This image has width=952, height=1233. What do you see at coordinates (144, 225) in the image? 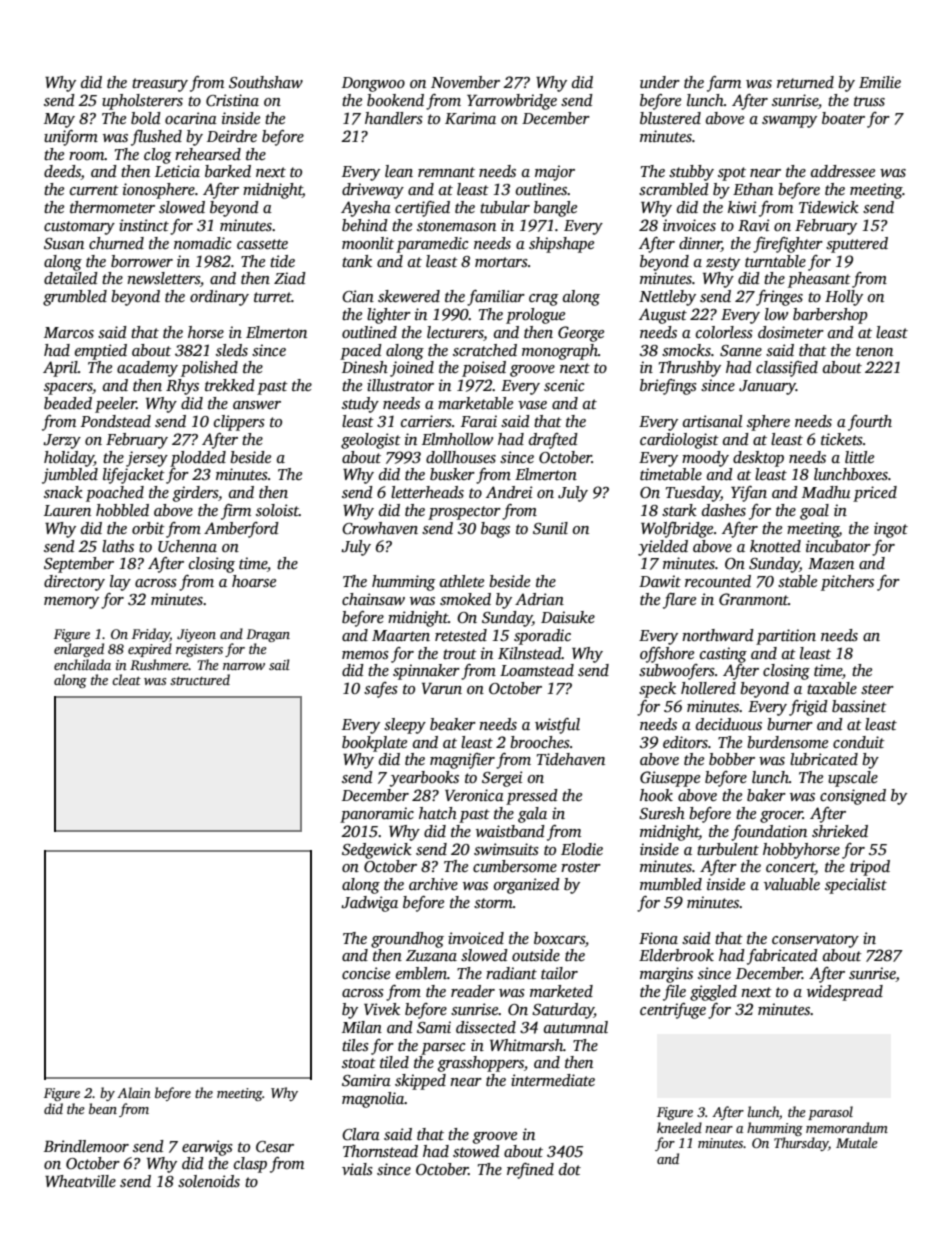
I see `instinct` at bounding box center [144, 225].
